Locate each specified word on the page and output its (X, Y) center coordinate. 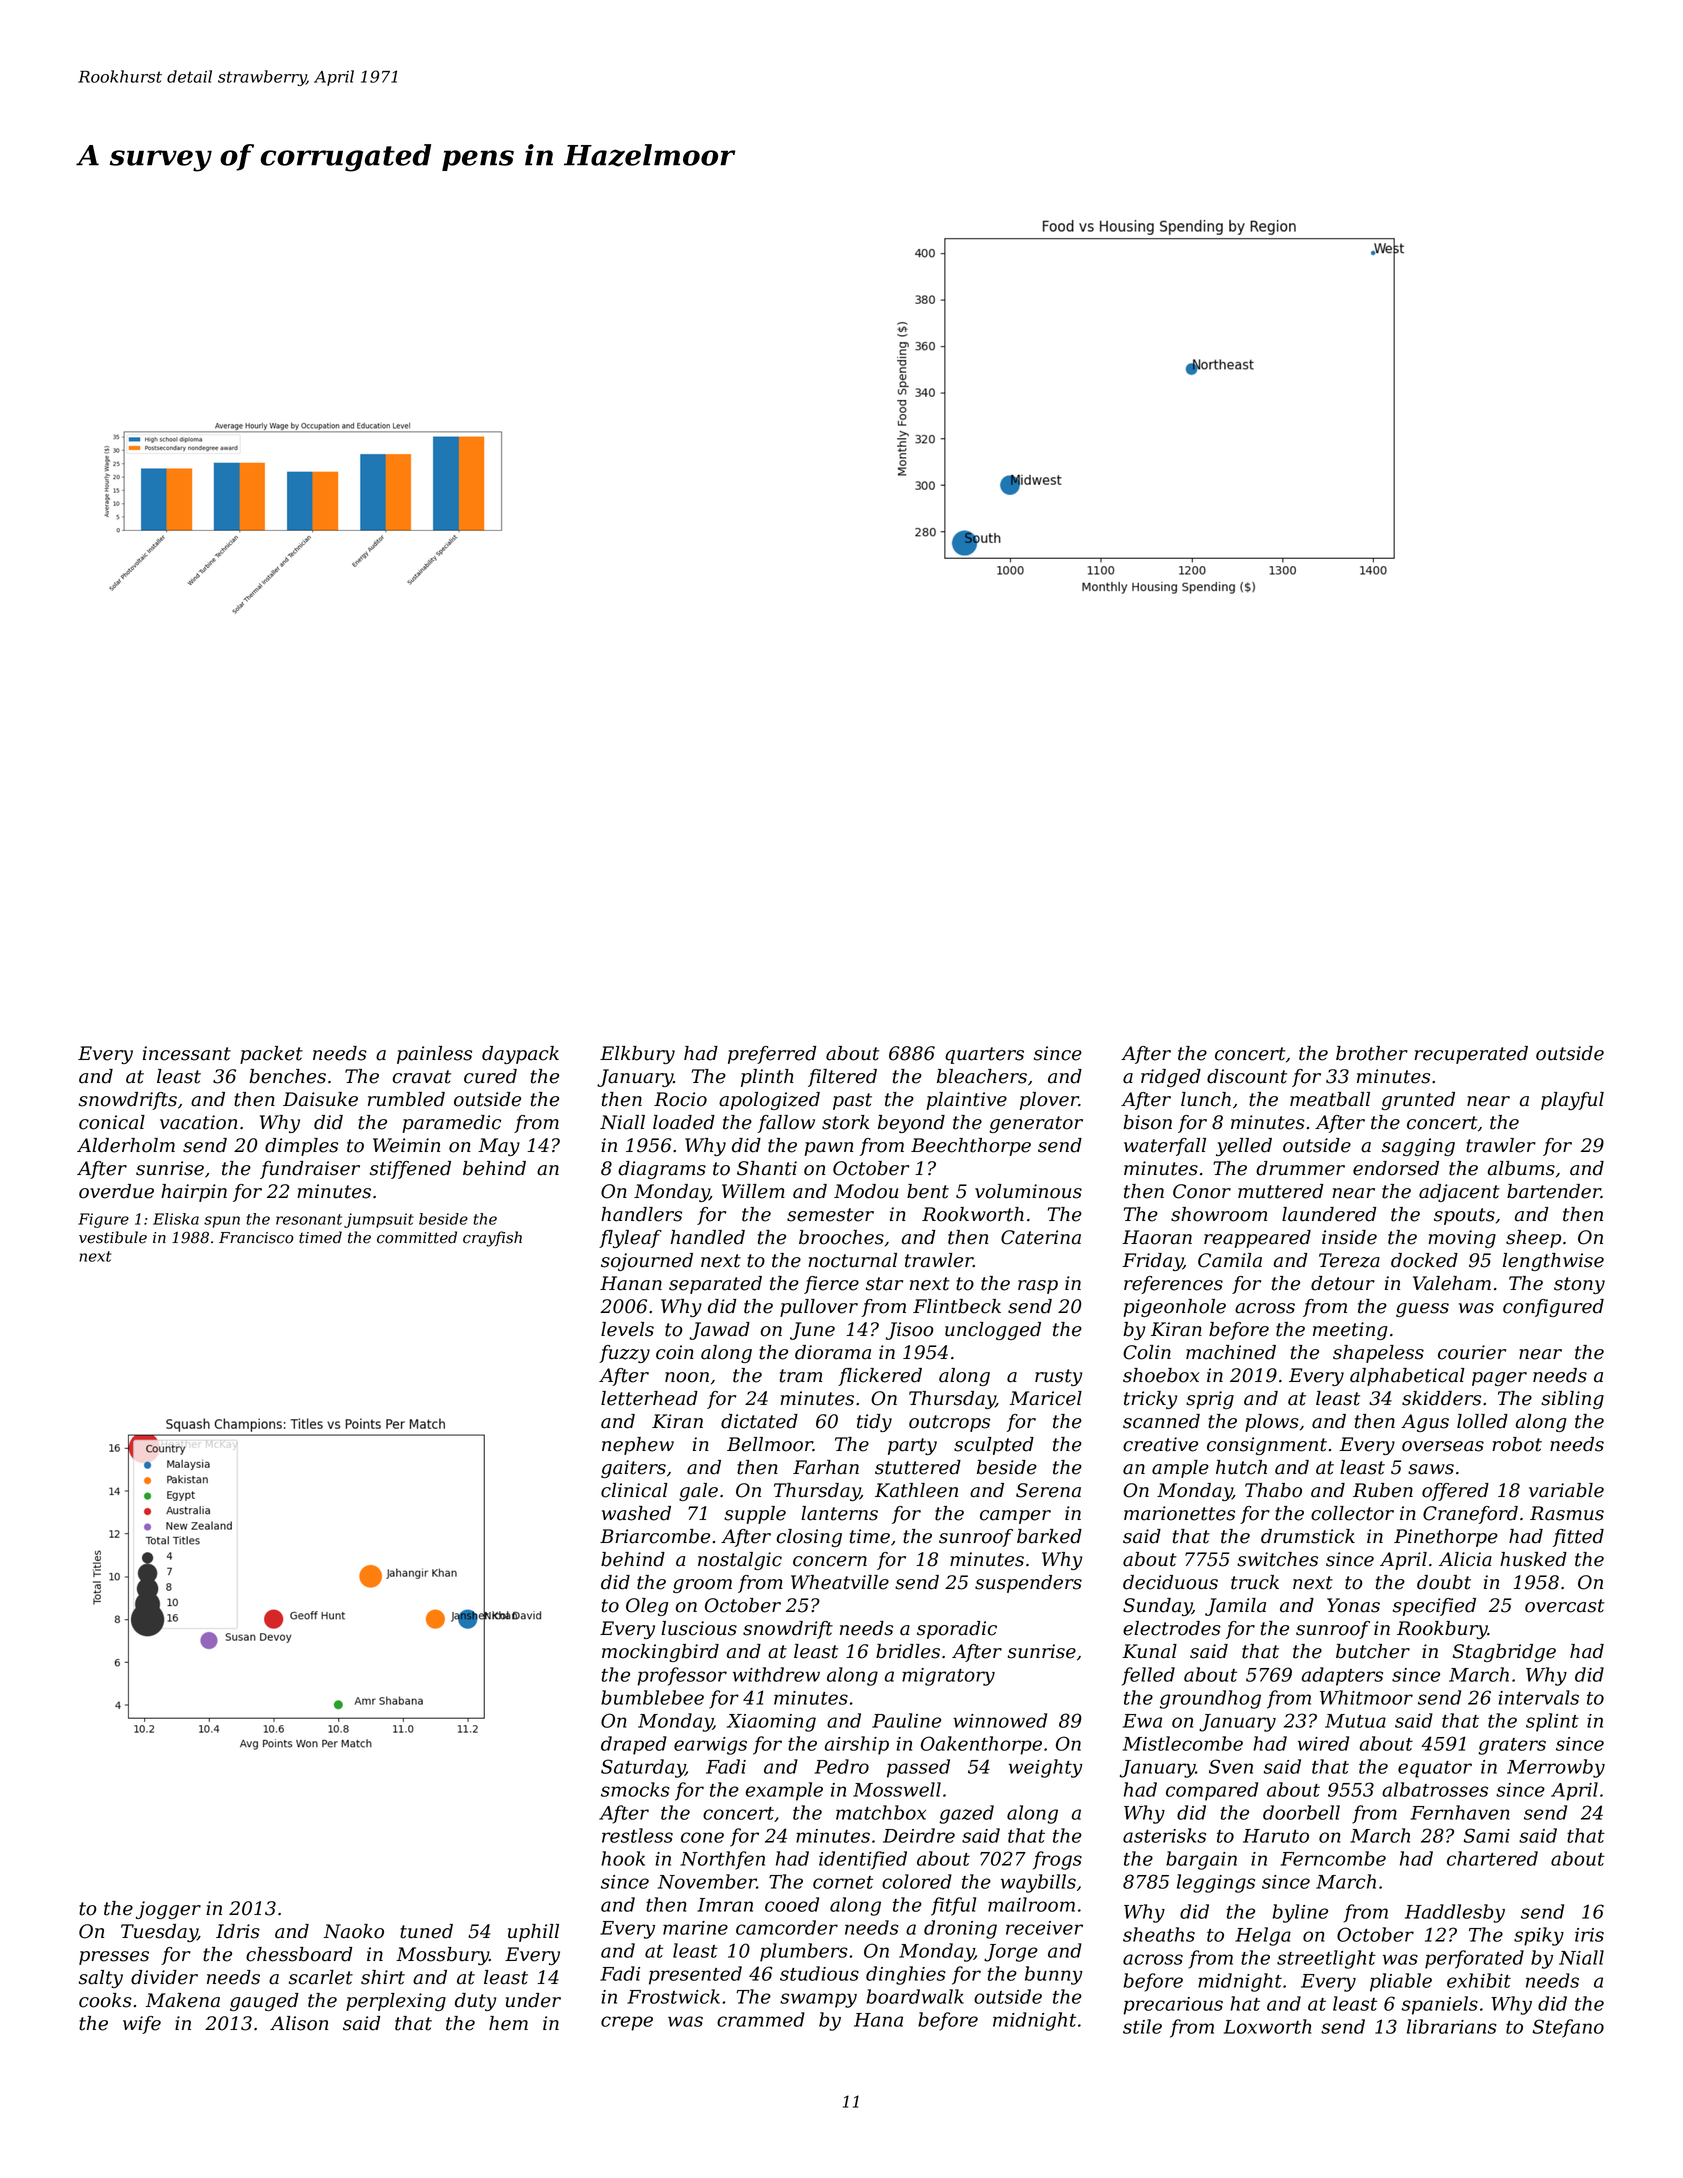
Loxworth (1267, 2026)
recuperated (1471, 1055)
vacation (198, 1122)
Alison (299, 2023)
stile (1142, 2026)
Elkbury (637, 1055)
